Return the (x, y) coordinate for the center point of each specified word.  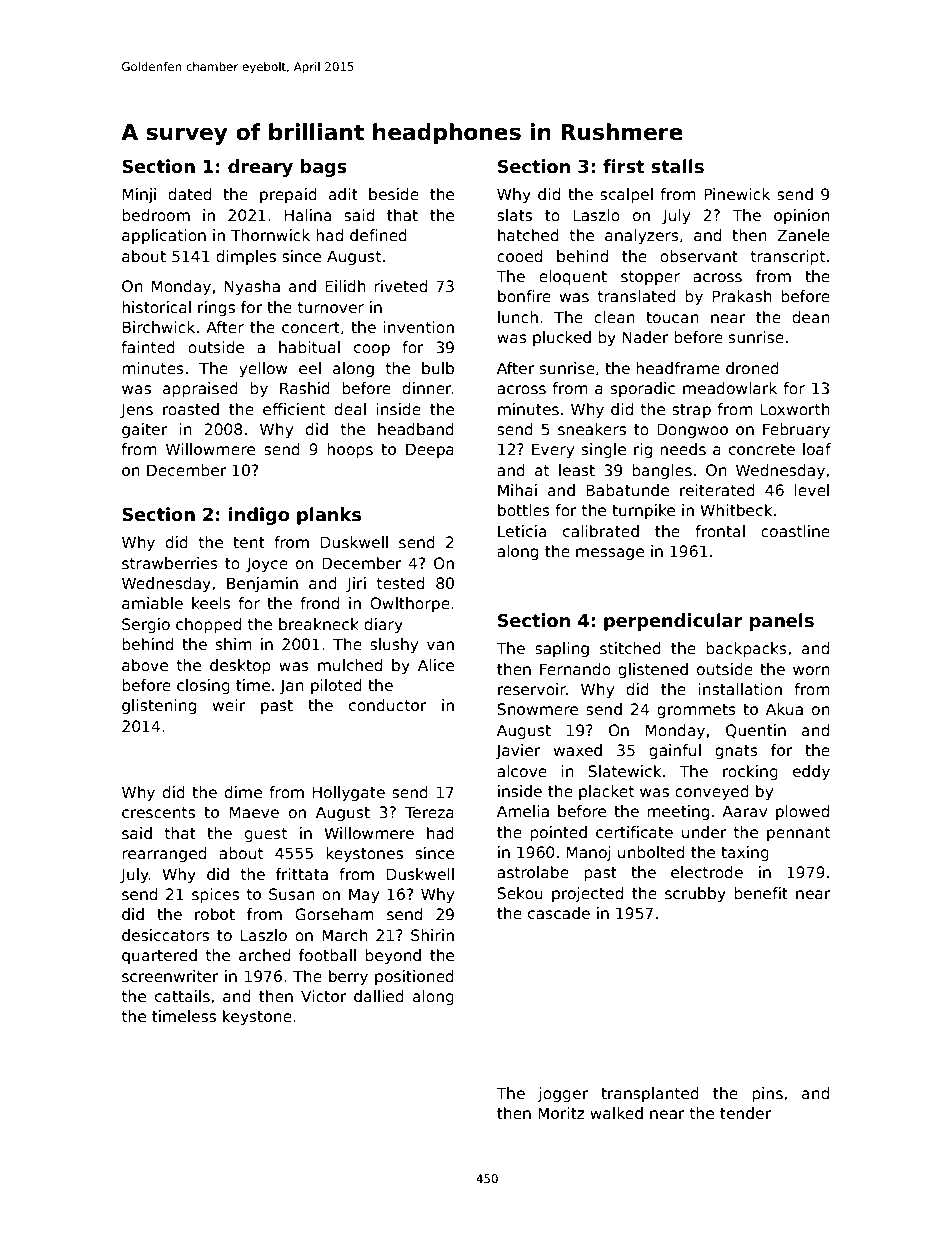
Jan (292, 686)
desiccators (165, 935)
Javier (518, 751)
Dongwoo (692, 430)
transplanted (650, 1094)
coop (372, 350)
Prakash (742, 296)
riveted (400, 286)
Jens (136, 410)
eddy (811, 772)
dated (189, 194)
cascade (559, 913)
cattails (182, 996)
